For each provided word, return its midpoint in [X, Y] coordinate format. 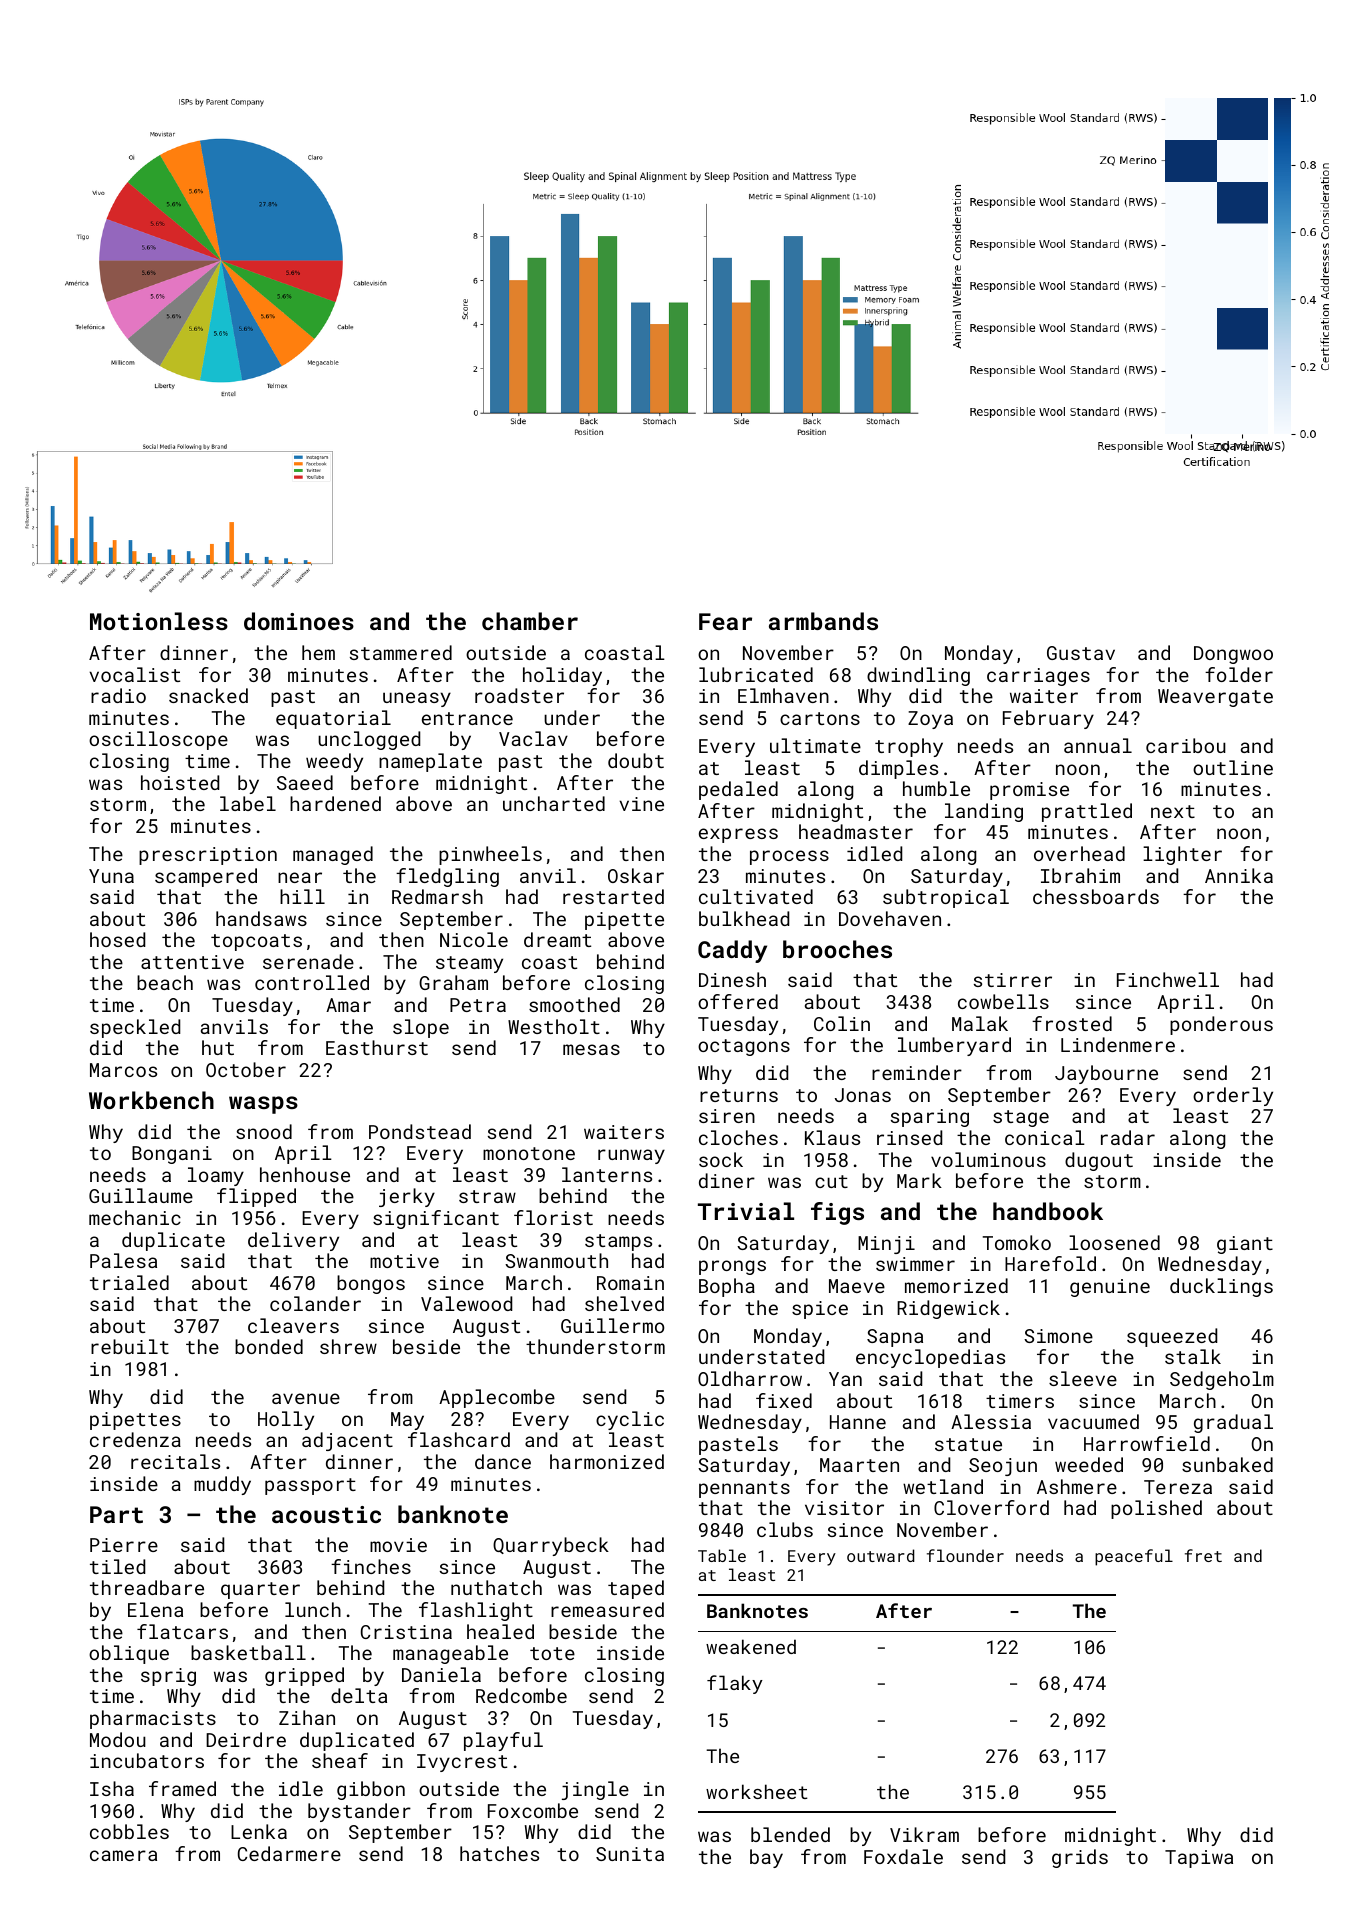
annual [1098, 745]
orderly [1233, 1096]
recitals [175, 1461]
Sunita [630, 1854]
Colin [842, 1023]
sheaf [340, 1760]
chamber [530, 621]
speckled [135, 1028]
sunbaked [1227, 1464]
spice [820, 1310]
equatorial [333, 719]
